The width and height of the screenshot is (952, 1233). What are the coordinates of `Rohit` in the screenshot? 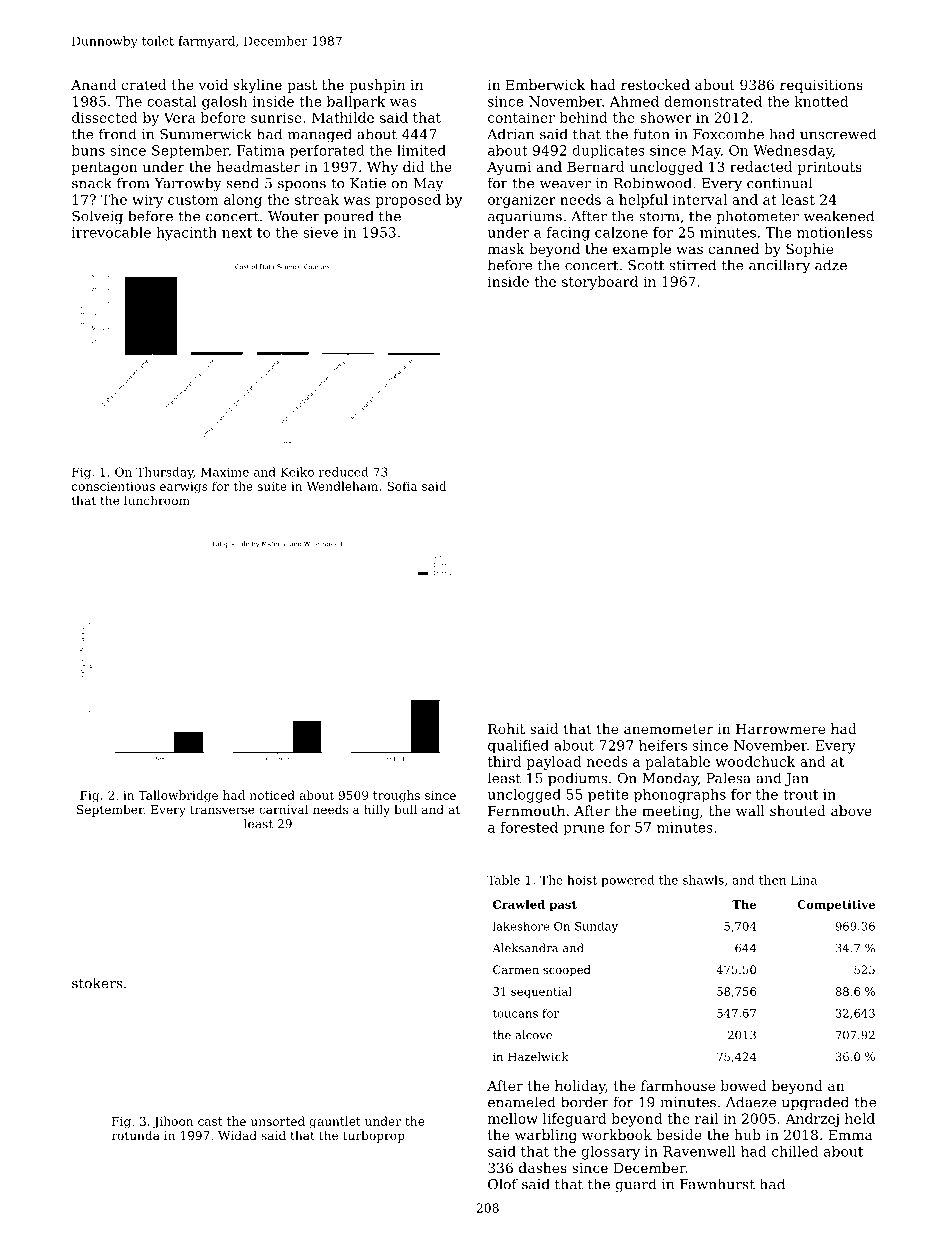 It's located at (506, 728).
